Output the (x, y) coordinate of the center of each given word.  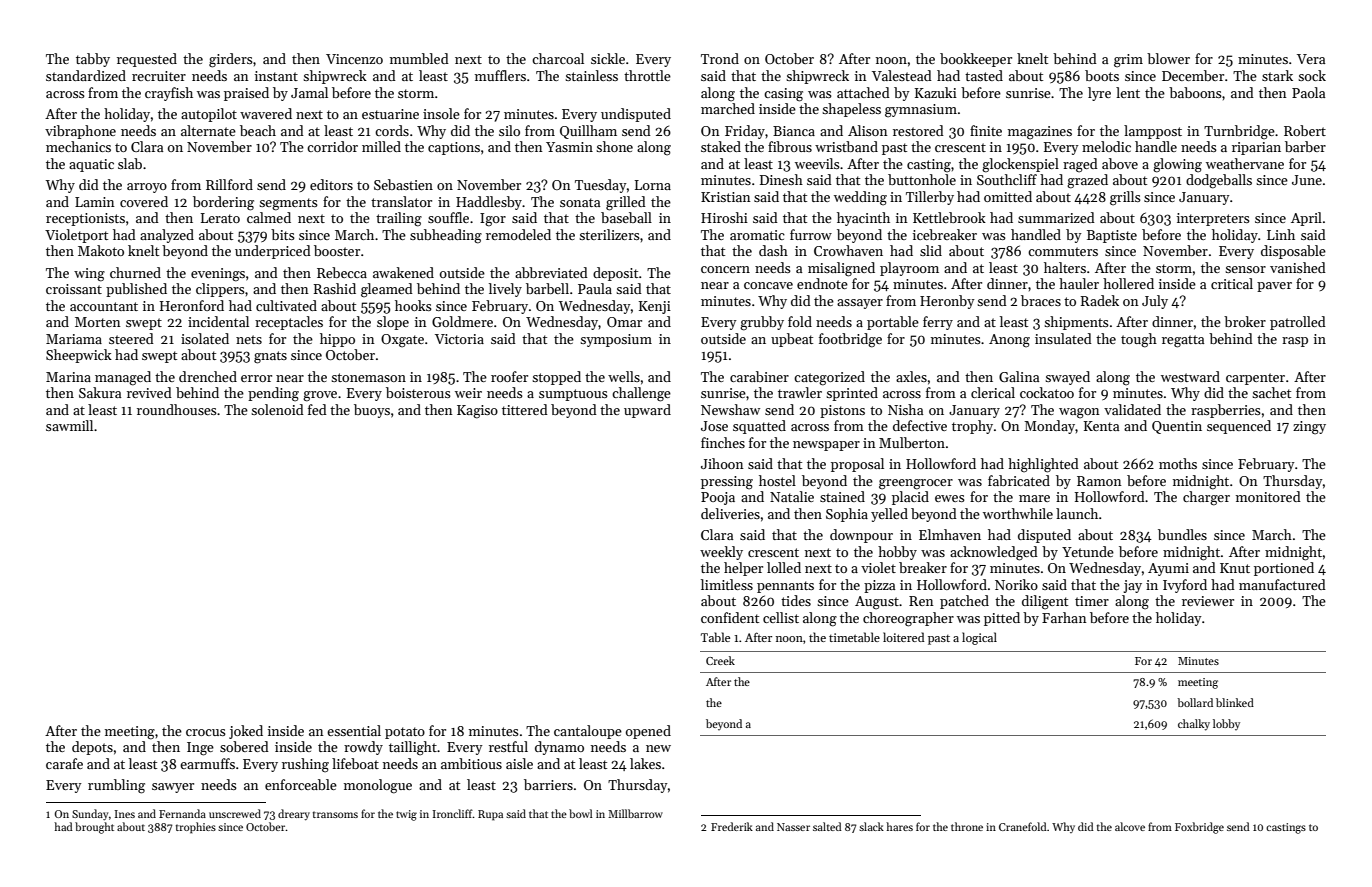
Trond (720, 58)
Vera (1311, 59)
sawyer (173, 788)
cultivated (286, 305)
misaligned (841, 269)
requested (147, 60)
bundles (1182, 534)
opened (648, 732)
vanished (1298, 267)
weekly (721, 553)
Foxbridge (1199, 828)
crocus (206, 732)
